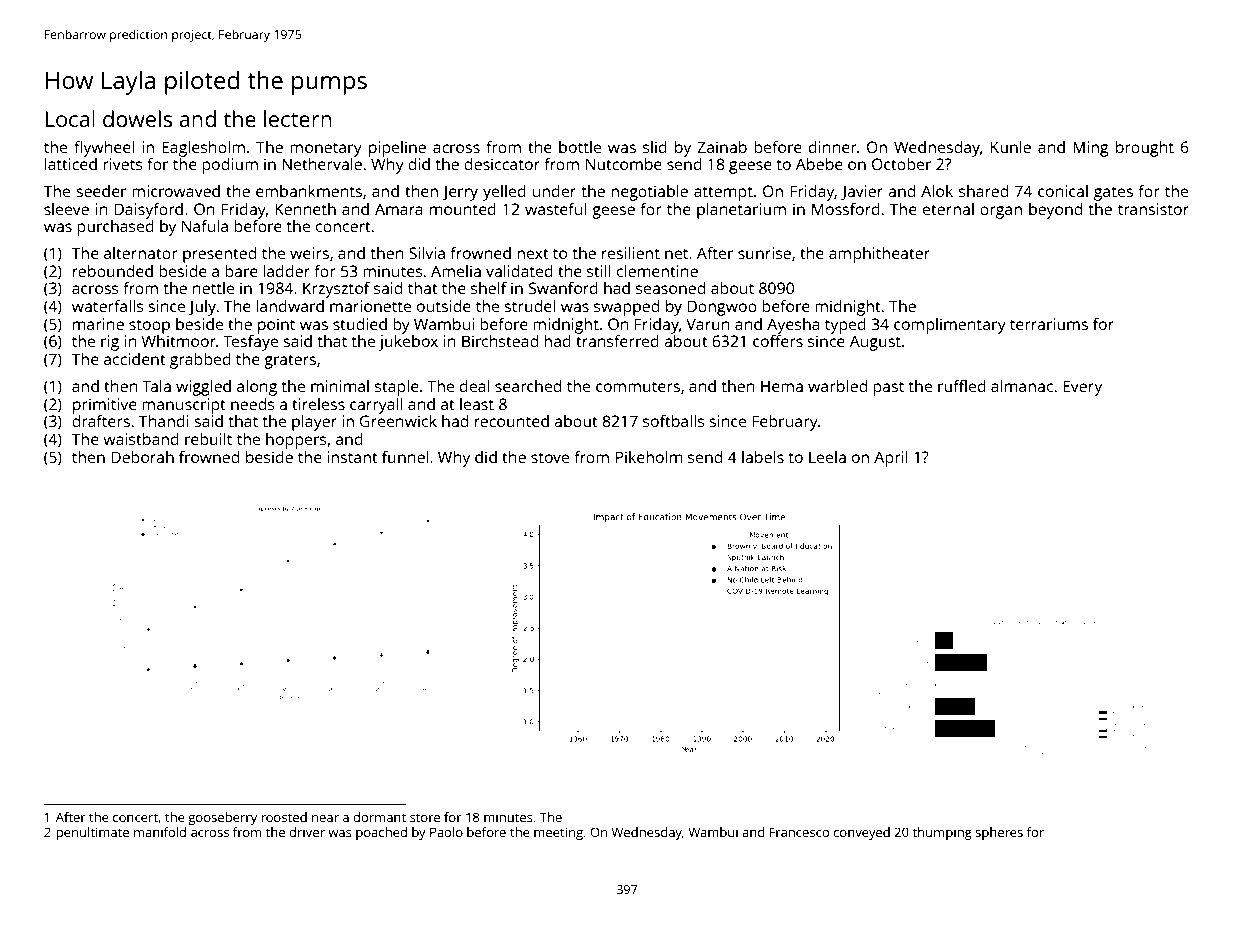 The height and width of the screenshot is (952, 1233). What do you see at coordinates (142, 457) in the screenshot?
I see `Deborah` at bounding box center [142, 457].
